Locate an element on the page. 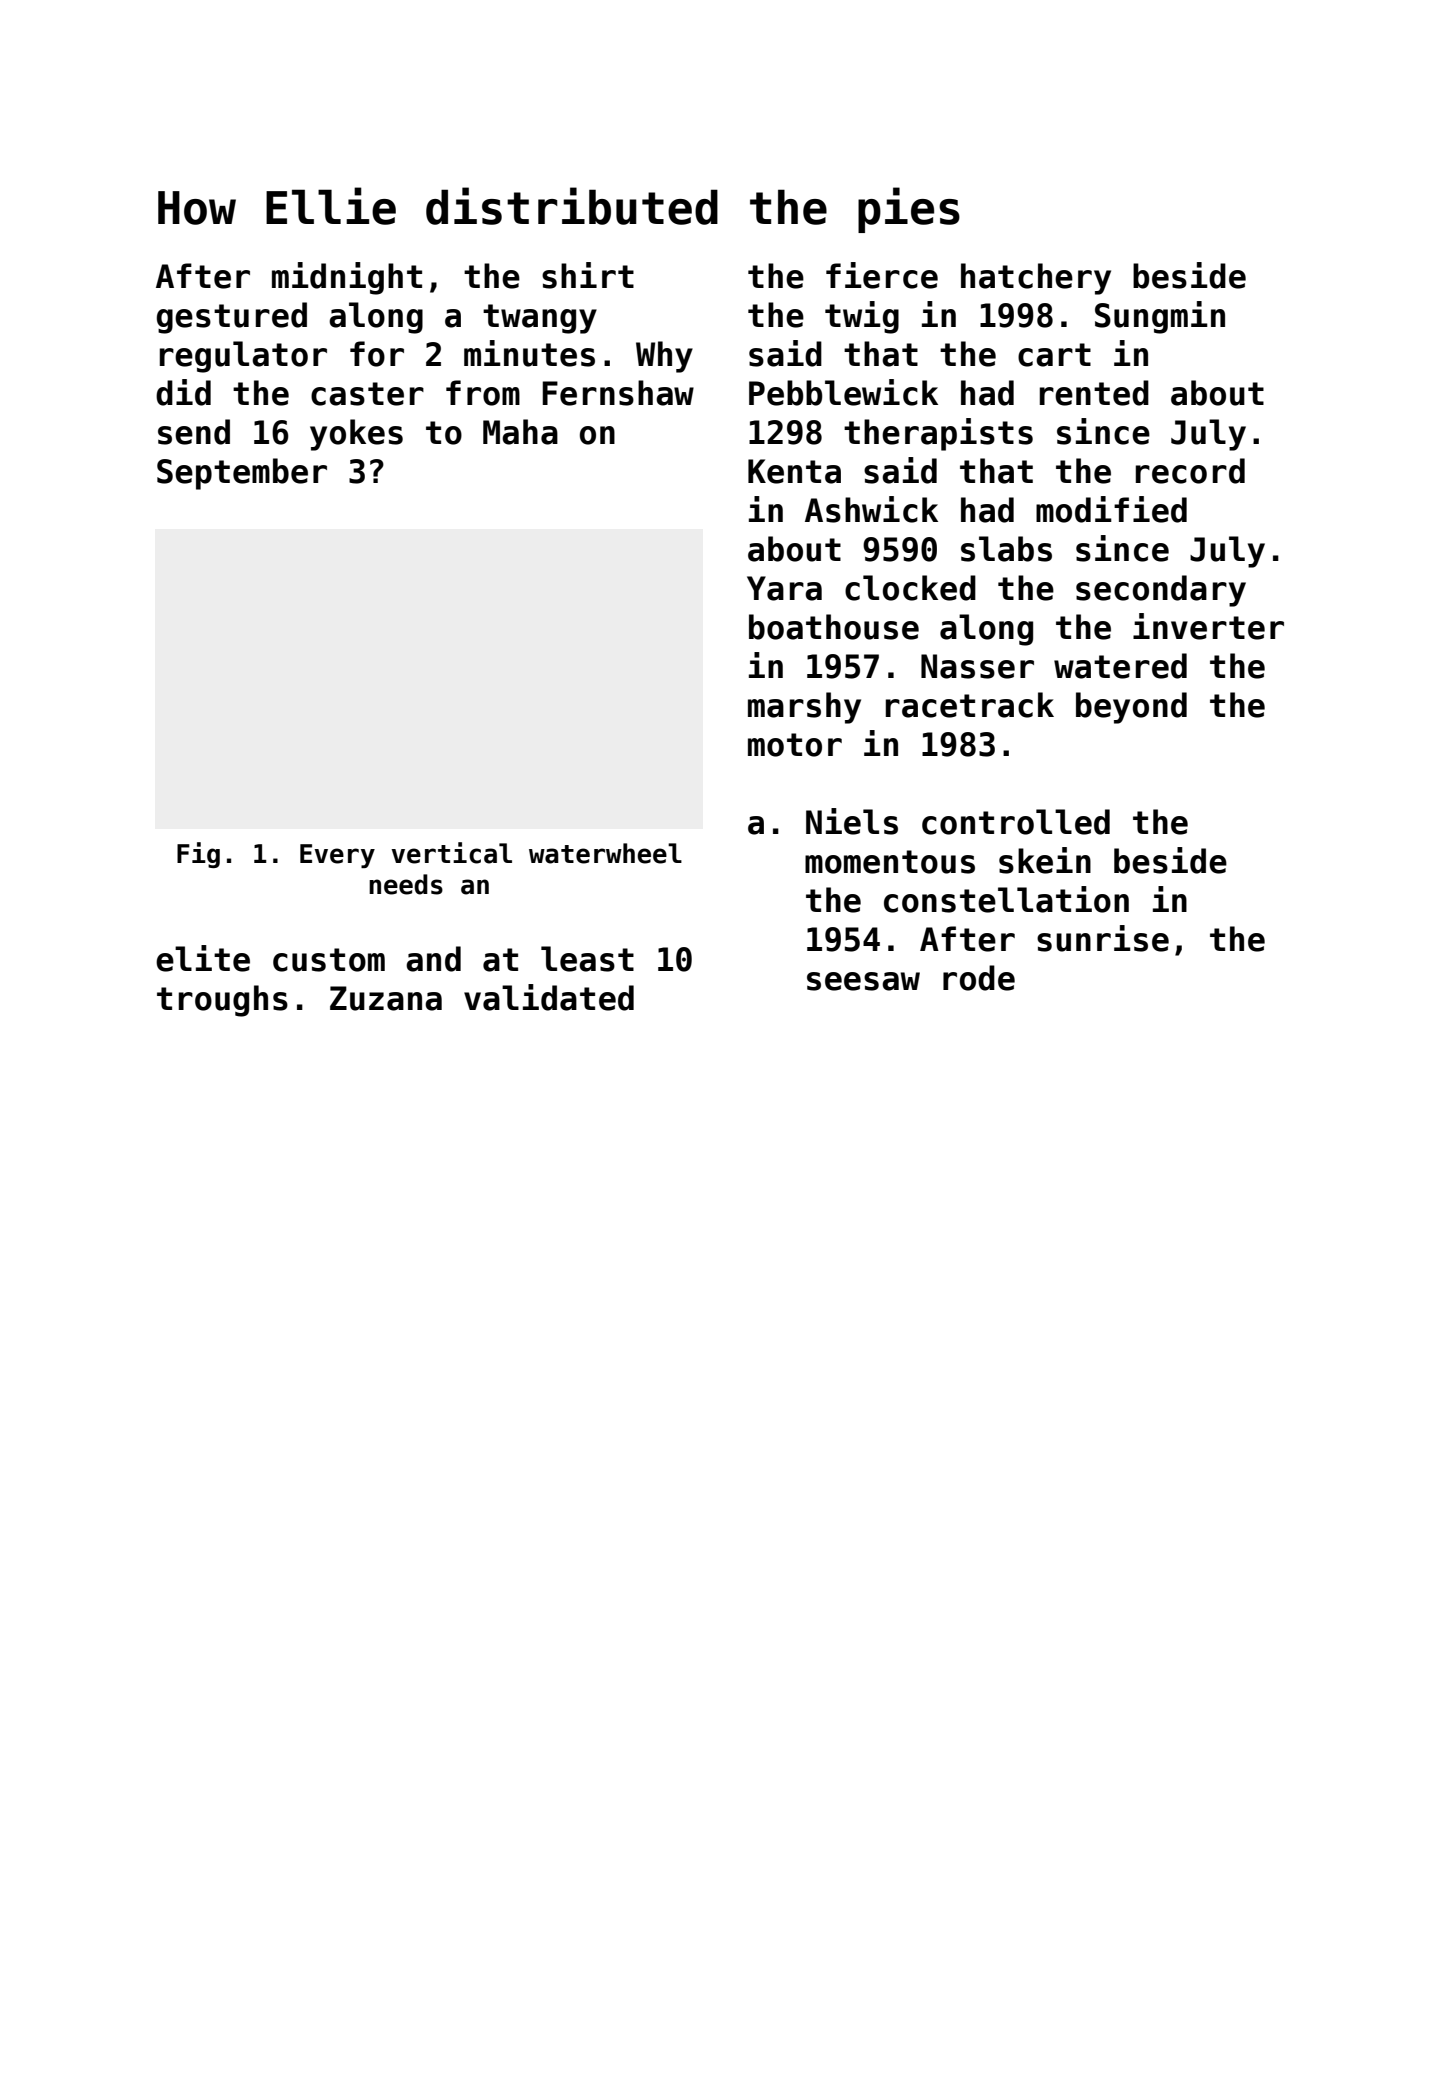 The height and width of the page is (2100, 1450). twig is located at coordinates (862, 317).
